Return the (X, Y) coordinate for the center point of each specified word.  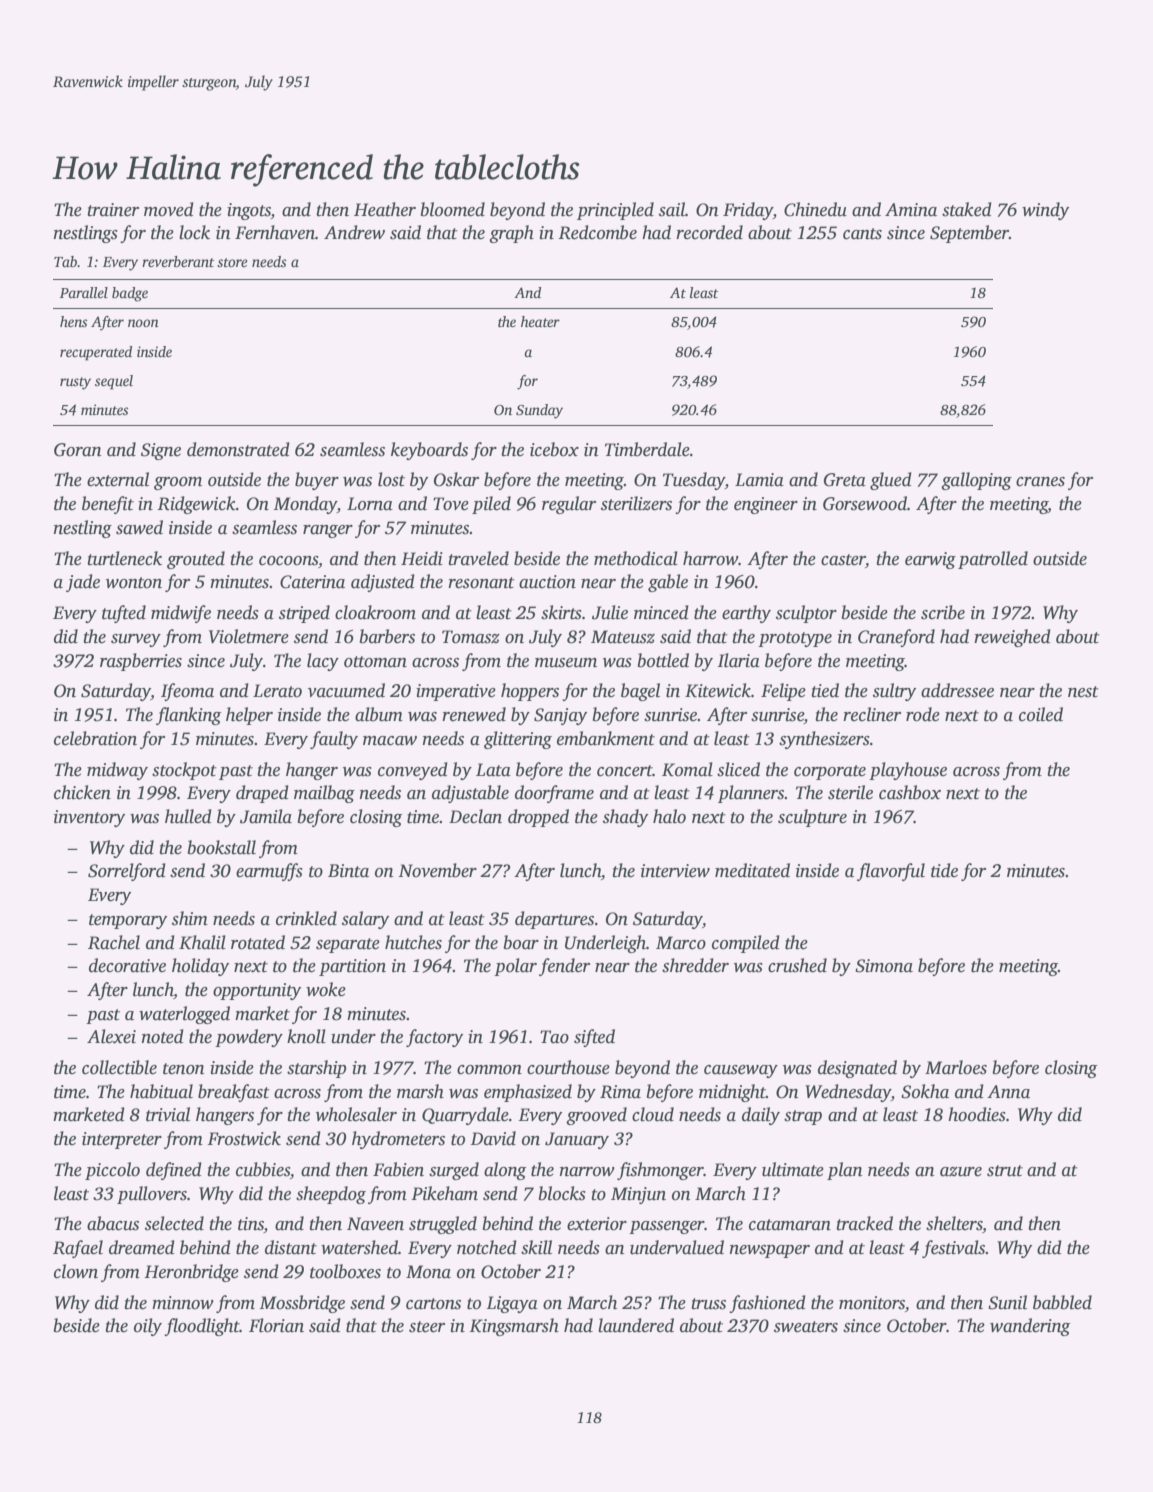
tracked (864, 1223)
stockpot (184, 771)
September (969, 234)
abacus (113, 1223)
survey (136, 640)
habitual (161, 1091)
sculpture (812, 818)
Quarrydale (465, 1116)
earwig (930, 560)
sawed (139, 527)
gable (668, 583)
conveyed (413, 771)
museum (566, 663)
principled (615, 211)
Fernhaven (275, 232)
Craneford (896, 638)
